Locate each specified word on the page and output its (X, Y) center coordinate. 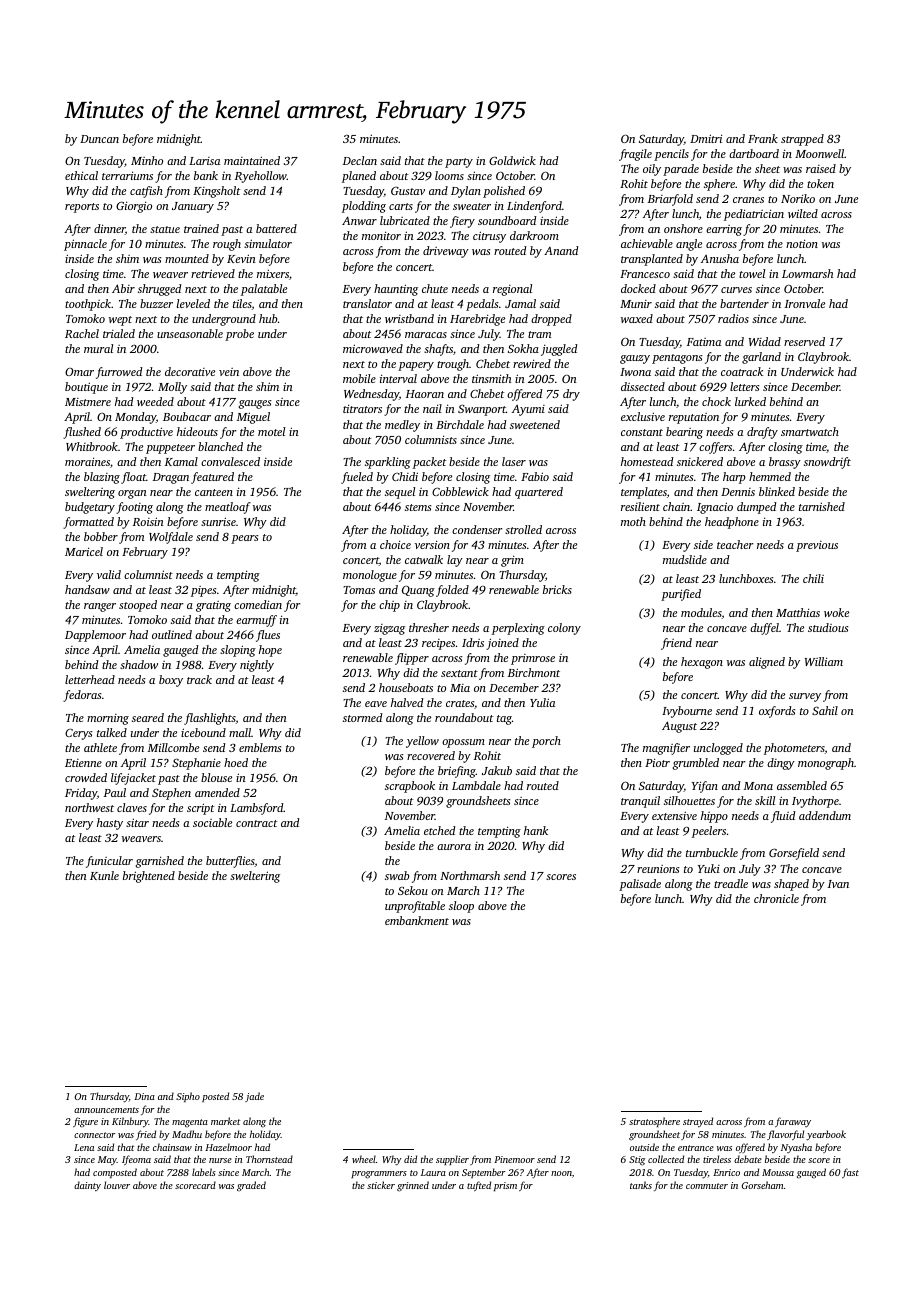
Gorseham (762, 1185)
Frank (763, 138)
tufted (479, 1186)
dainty (87, 1186)
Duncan (99, 139)
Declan (360, 160)
